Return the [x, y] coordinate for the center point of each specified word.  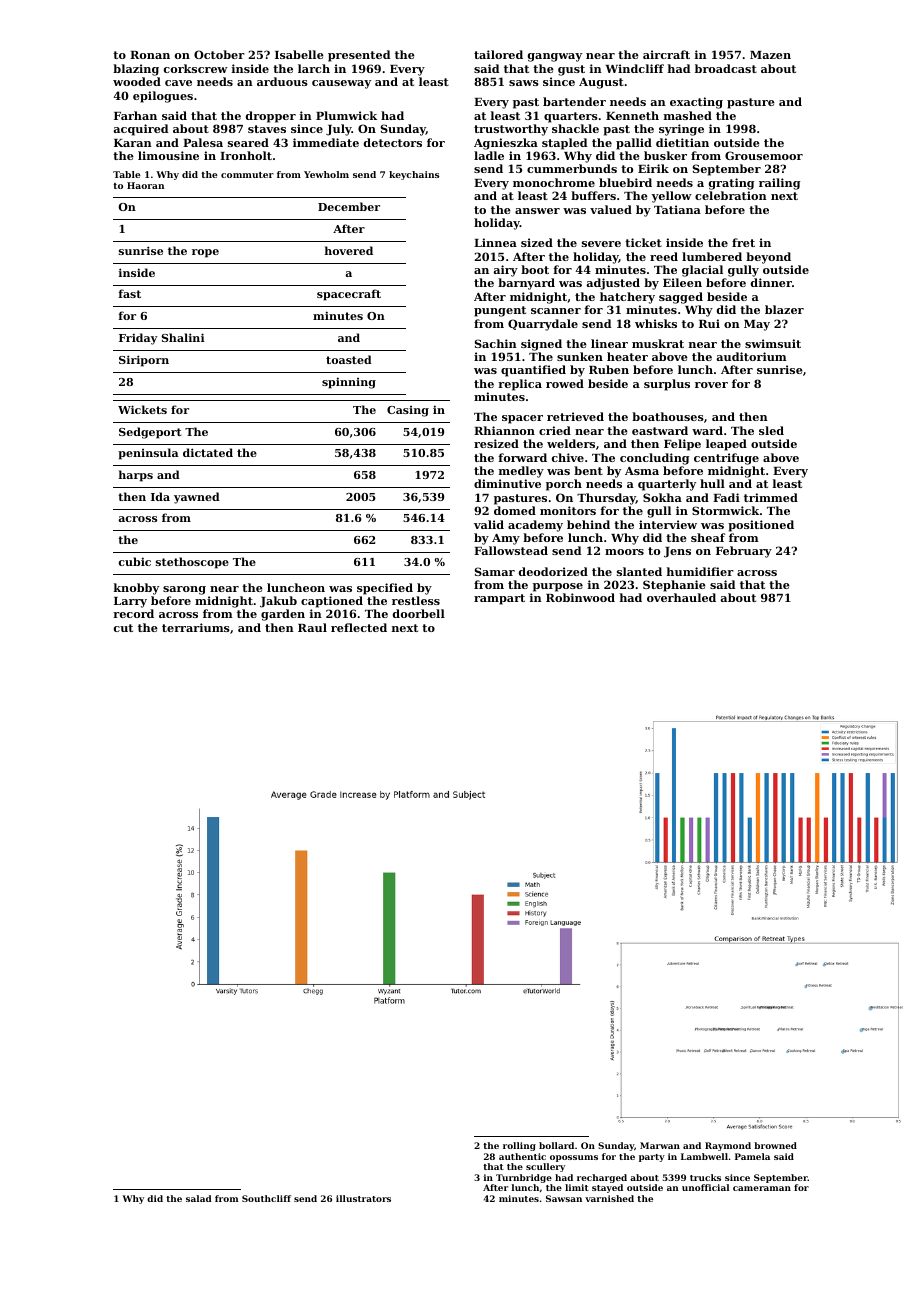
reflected [359, 627]
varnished [609, 1198]
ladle [489, 155]
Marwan [660, 1145]
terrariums [196, 627]
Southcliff [266, 1198]
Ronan [150, 55]
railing [779, 184]
